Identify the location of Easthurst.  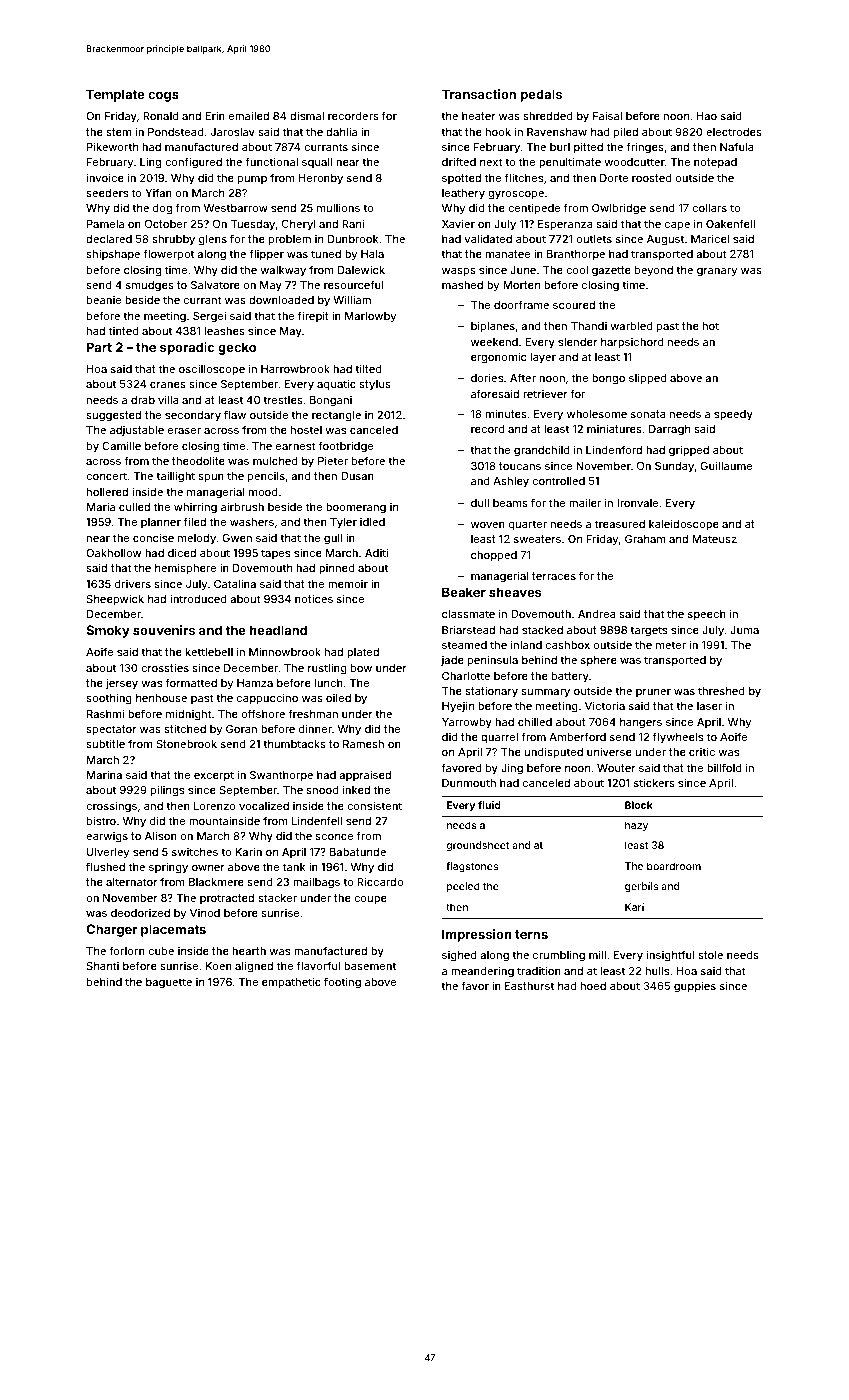
(529, 986).
